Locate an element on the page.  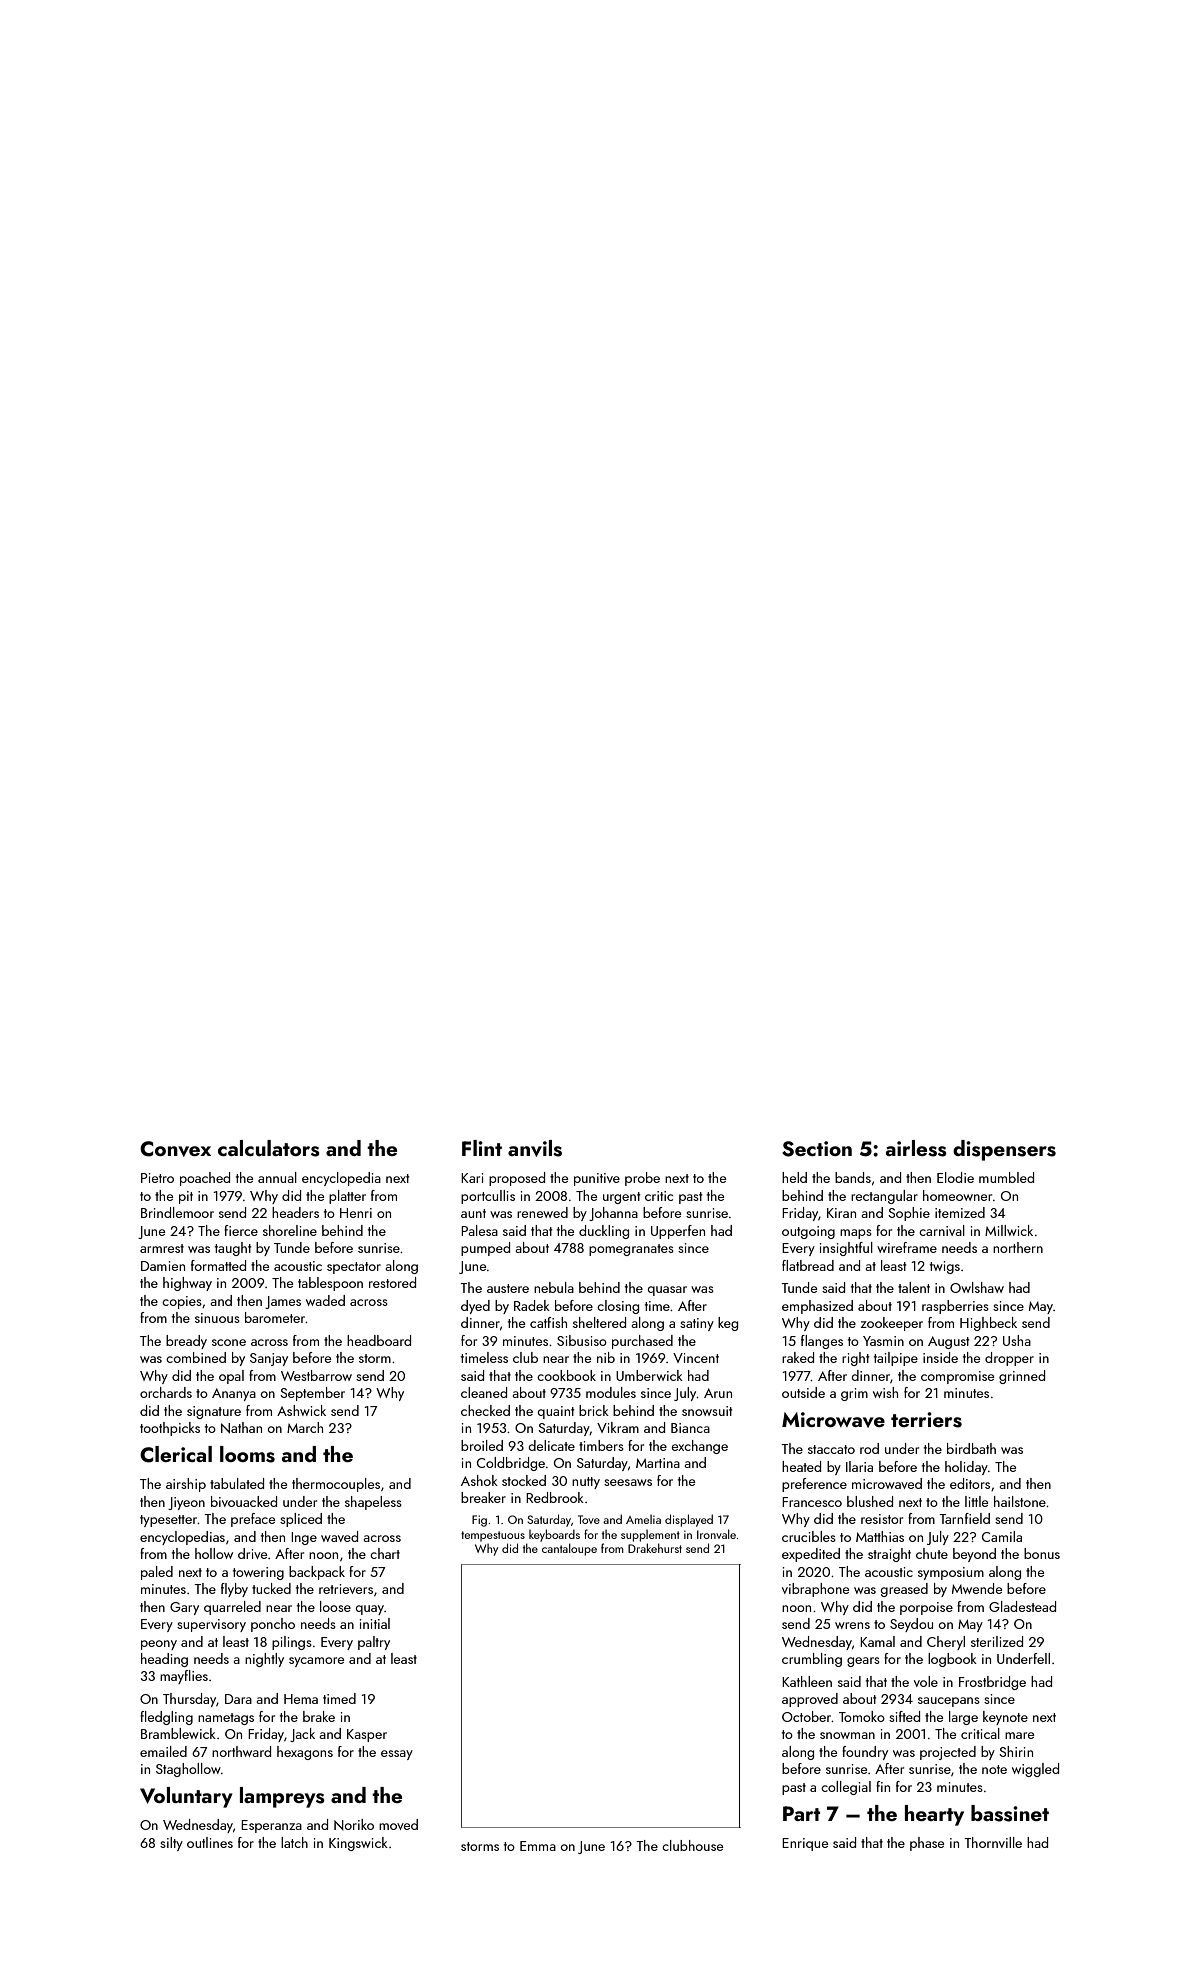
mumbled is located at coordinates (1006, 1177).
